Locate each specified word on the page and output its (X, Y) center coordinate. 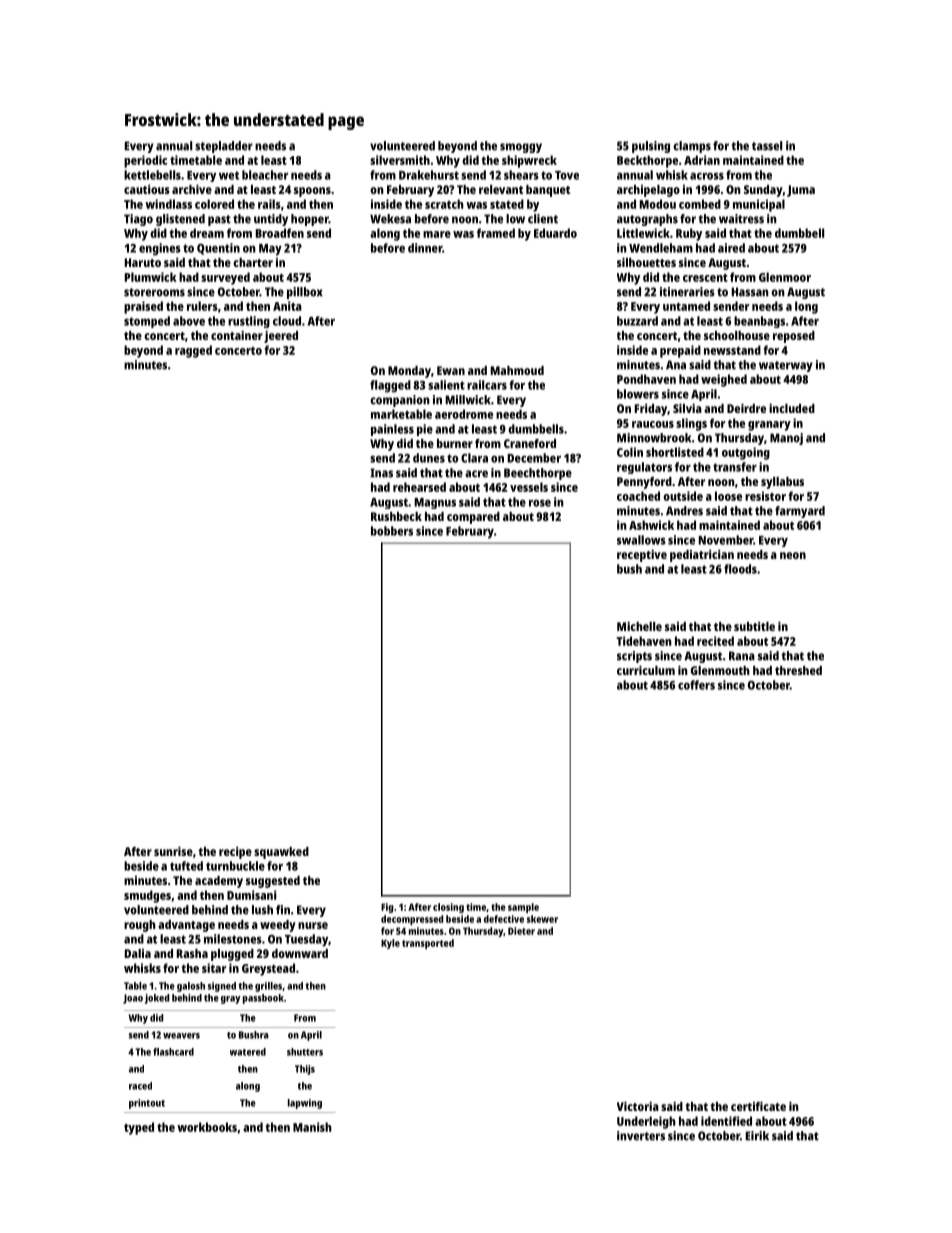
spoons (312, 192)
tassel (767, 146)
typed (139, 1128)
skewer (542, 919)
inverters (641, 1136)
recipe (235, 852)
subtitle (754, 626)
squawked (281, 853)
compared (473, 518)
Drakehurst (429, 175)
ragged (193, 351)
